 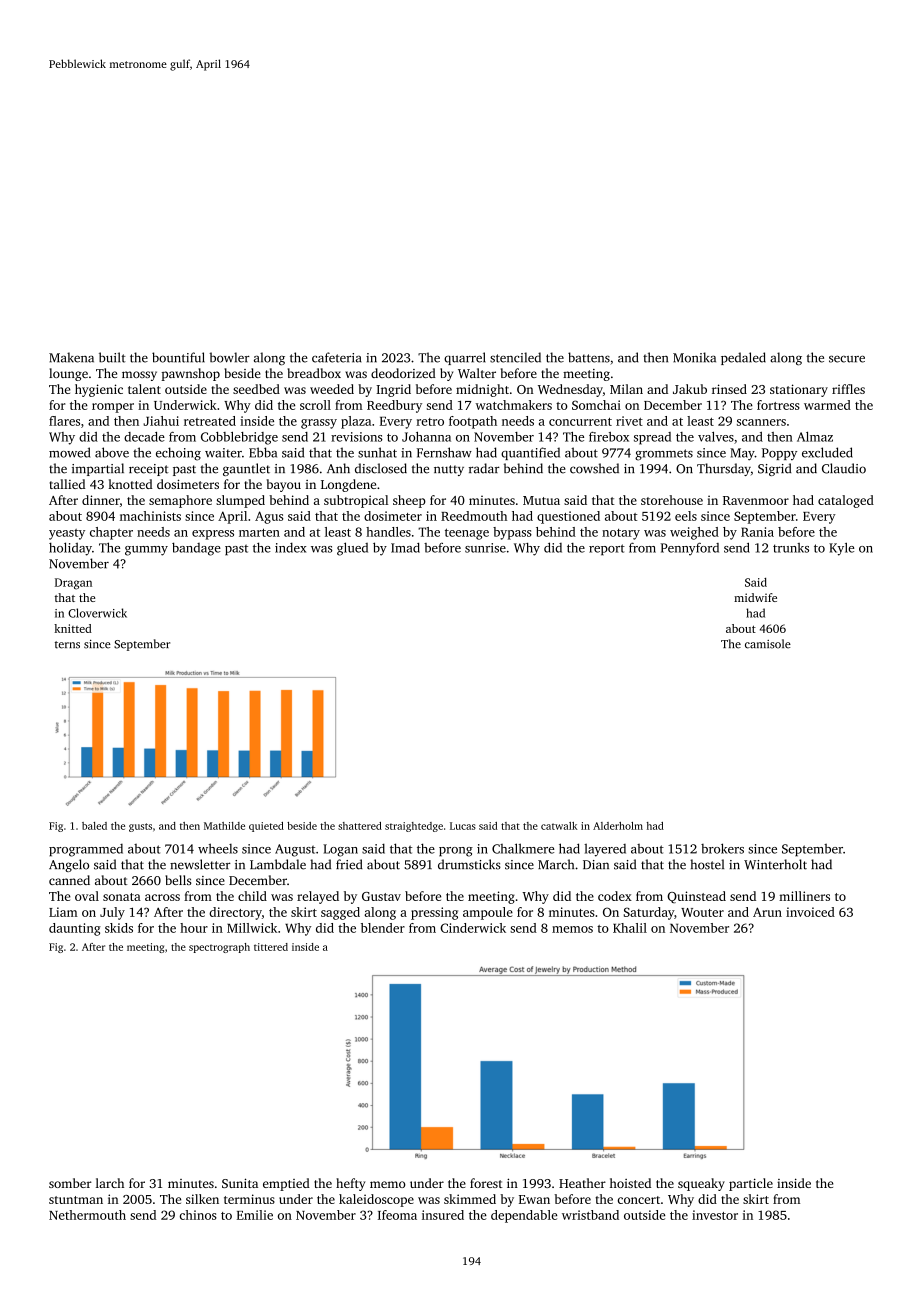 I want to click on Monika, so click(x=694, y=357).
